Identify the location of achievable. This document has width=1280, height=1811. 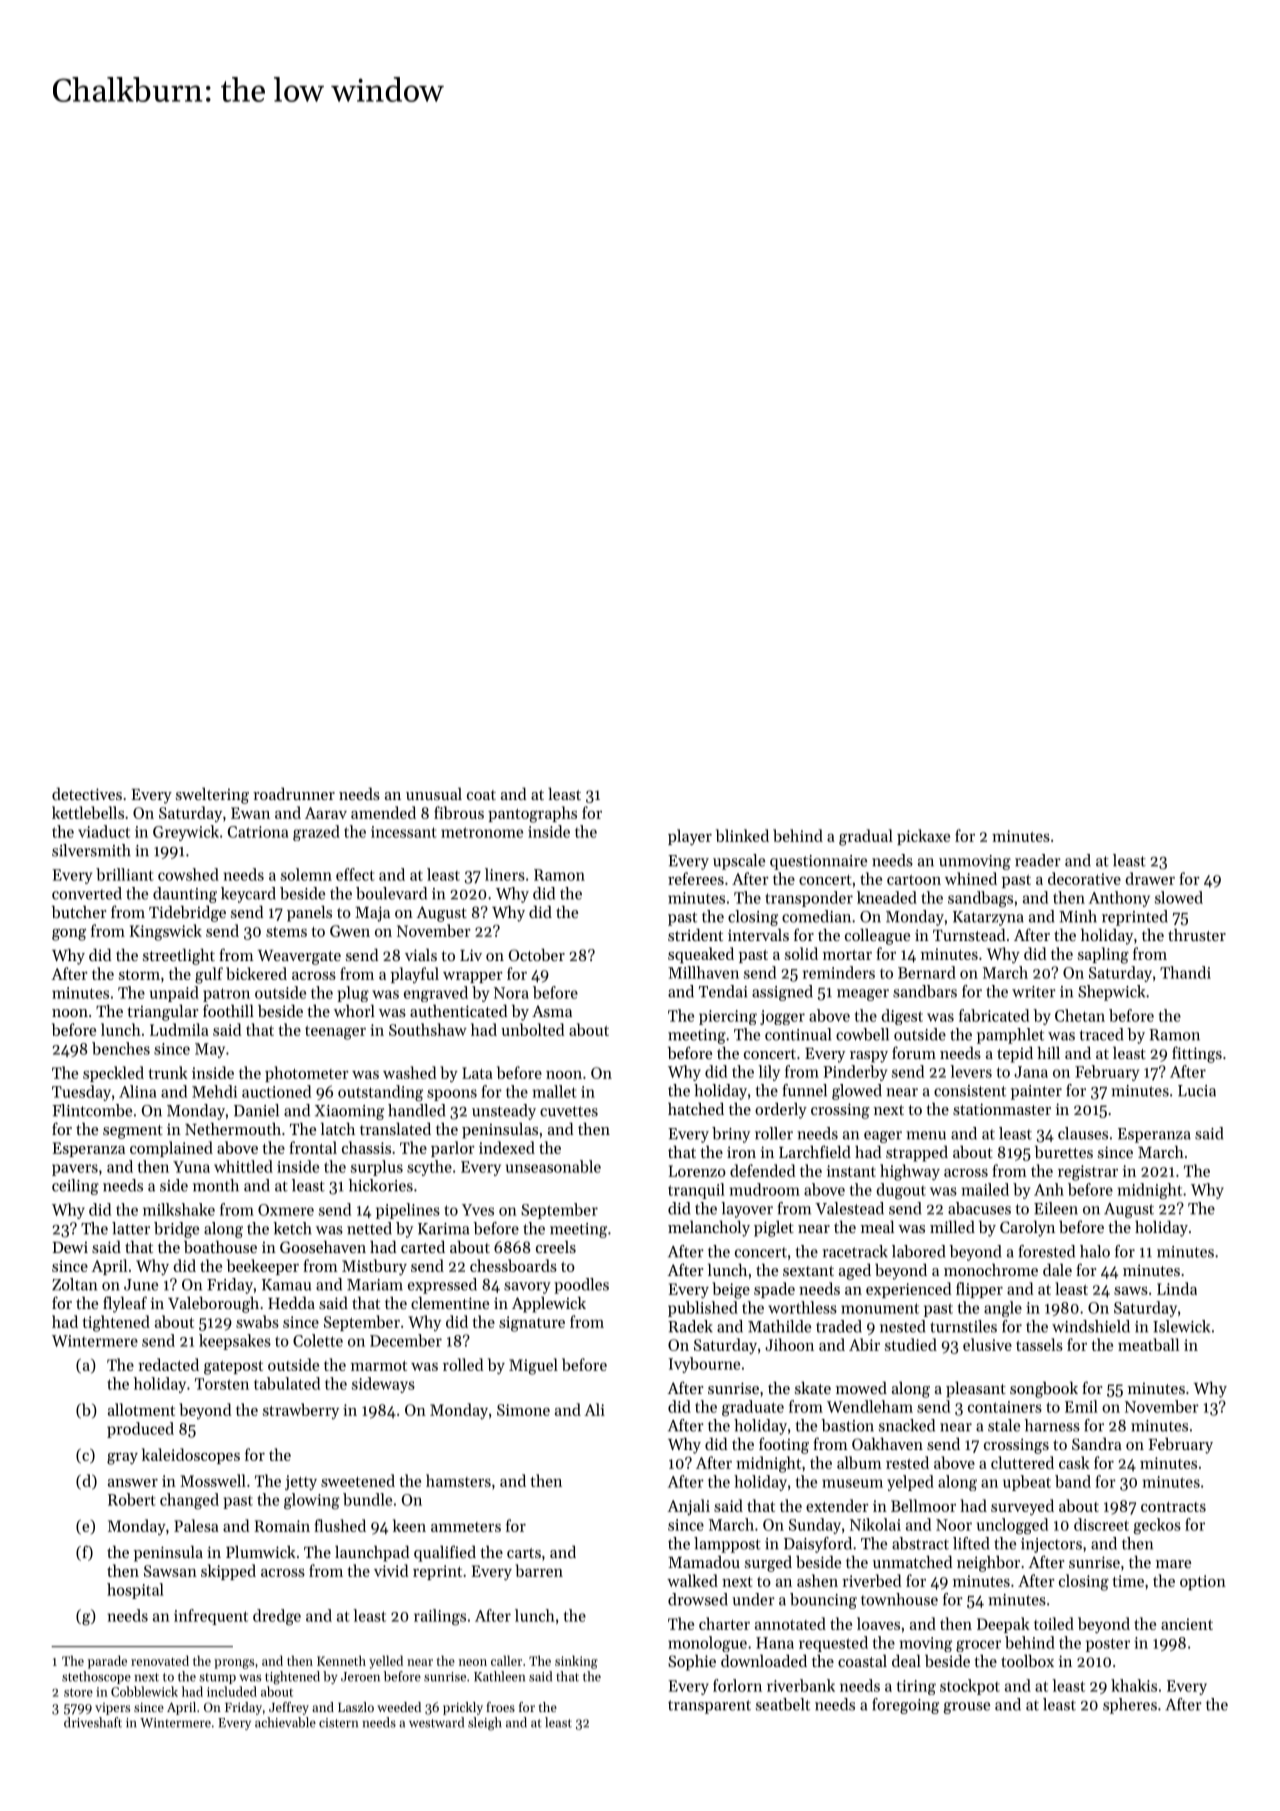
(285, 1722).
